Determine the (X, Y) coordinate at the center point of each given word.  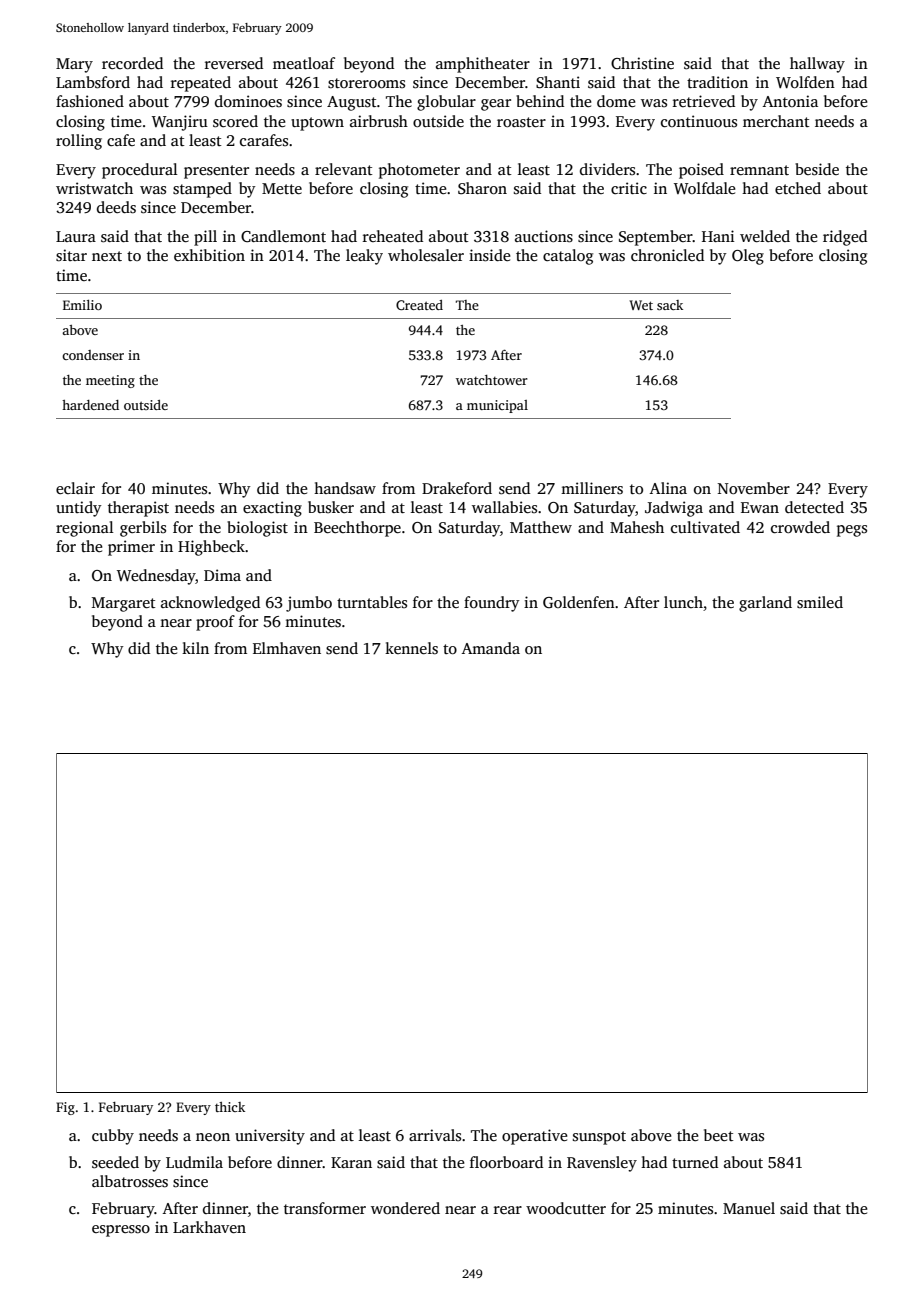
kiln (195, 648)
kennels (411, 648)
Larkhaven (209, 1227)
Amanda (491, 648)
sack (670, 305)
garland (765, 604)
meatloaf (304, 63)
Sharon (482, 188)
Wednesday (156, 577)
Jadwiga (674, 509)
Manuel (749, 1208)
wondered (405, 1208)
